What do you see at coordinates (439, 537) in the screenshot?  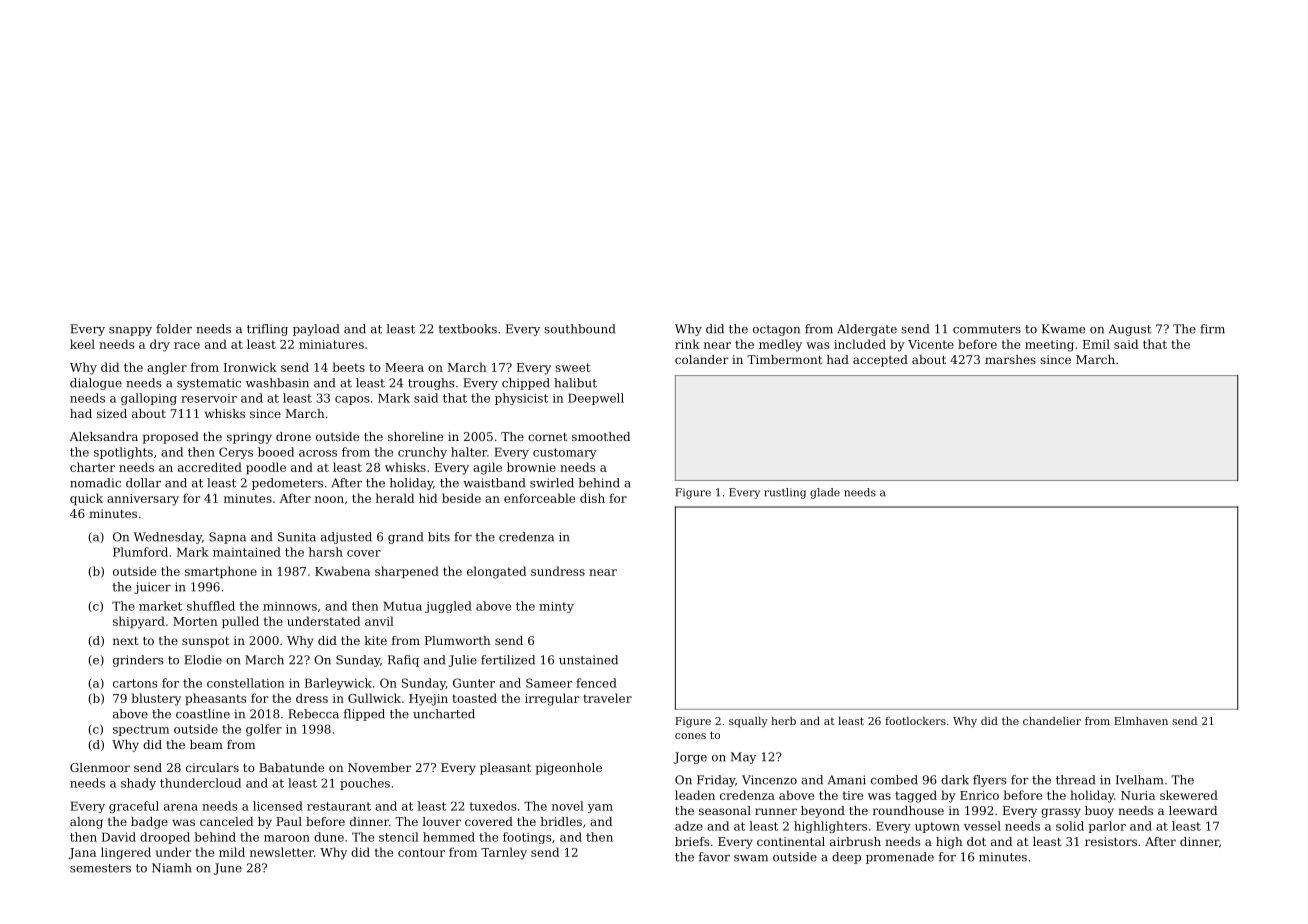 I see `bits` at bounding box center [439, 537].
